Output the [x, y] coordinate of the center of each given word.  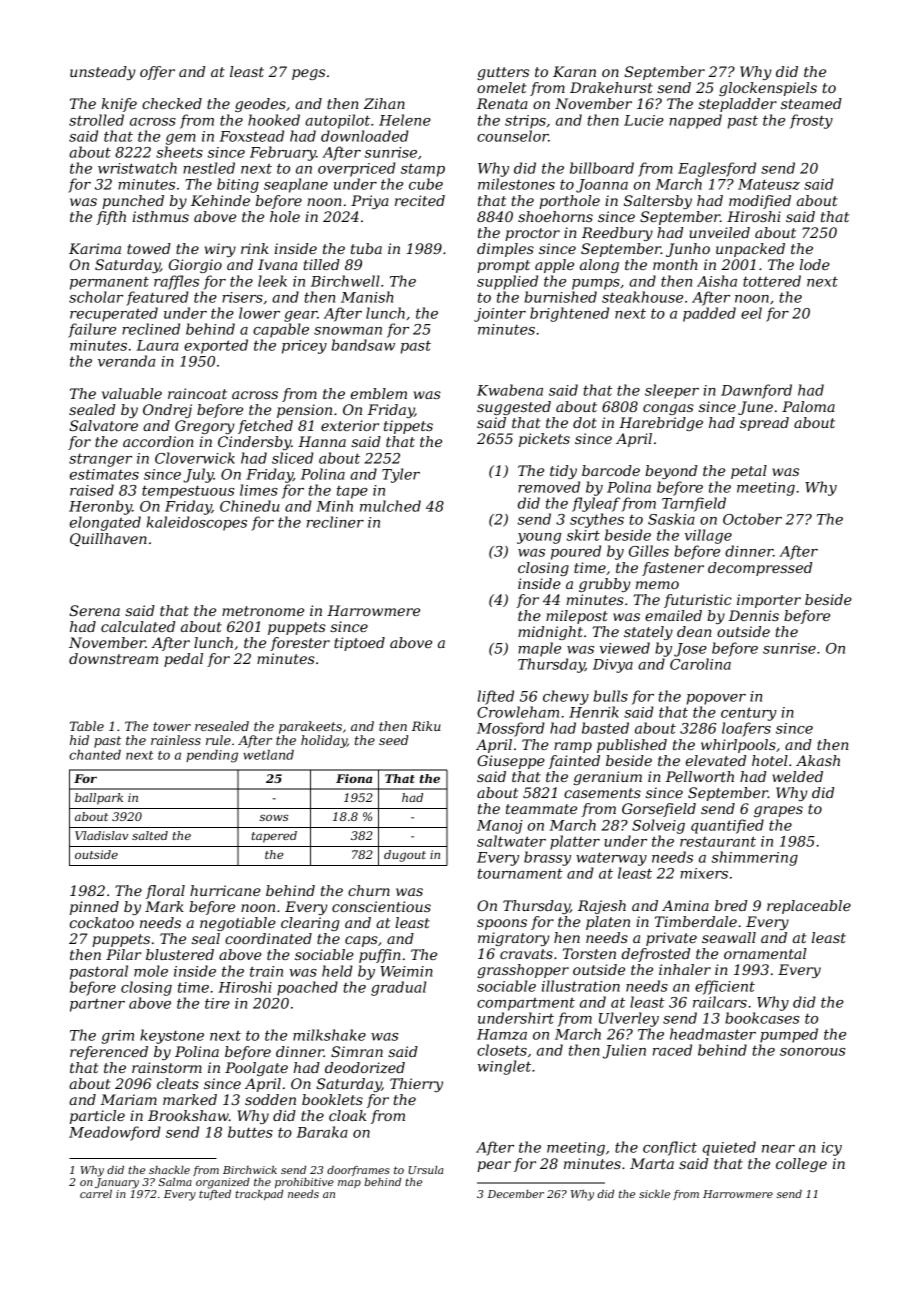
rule [218, 740]
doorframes [358, 1171]
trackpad [259, 1195]
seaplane [296, 185]
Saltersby [658, 202]
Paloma [808, 406]
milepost [577, 617]
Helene [405, 120]
